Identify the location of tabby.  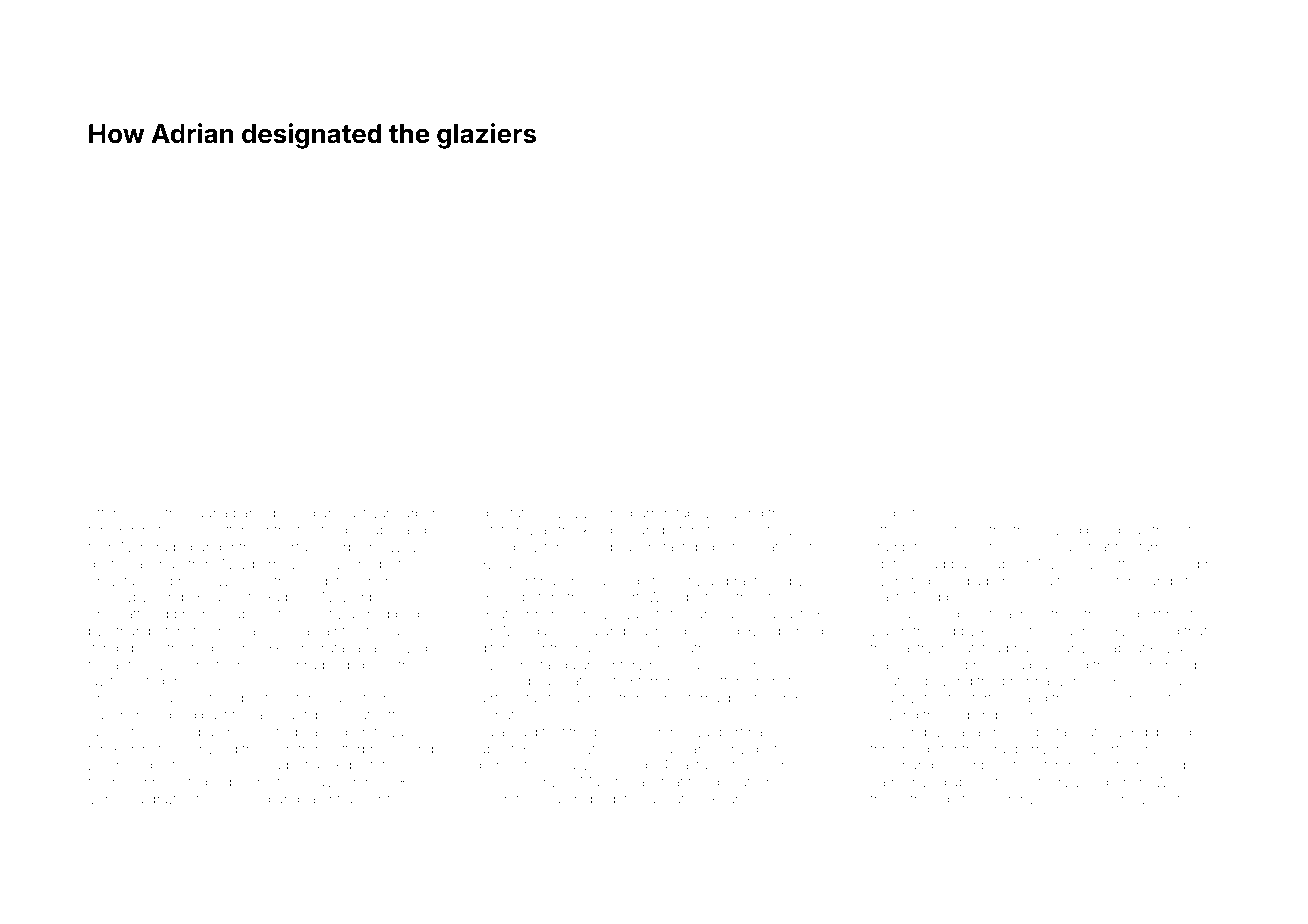
(693, 514).
